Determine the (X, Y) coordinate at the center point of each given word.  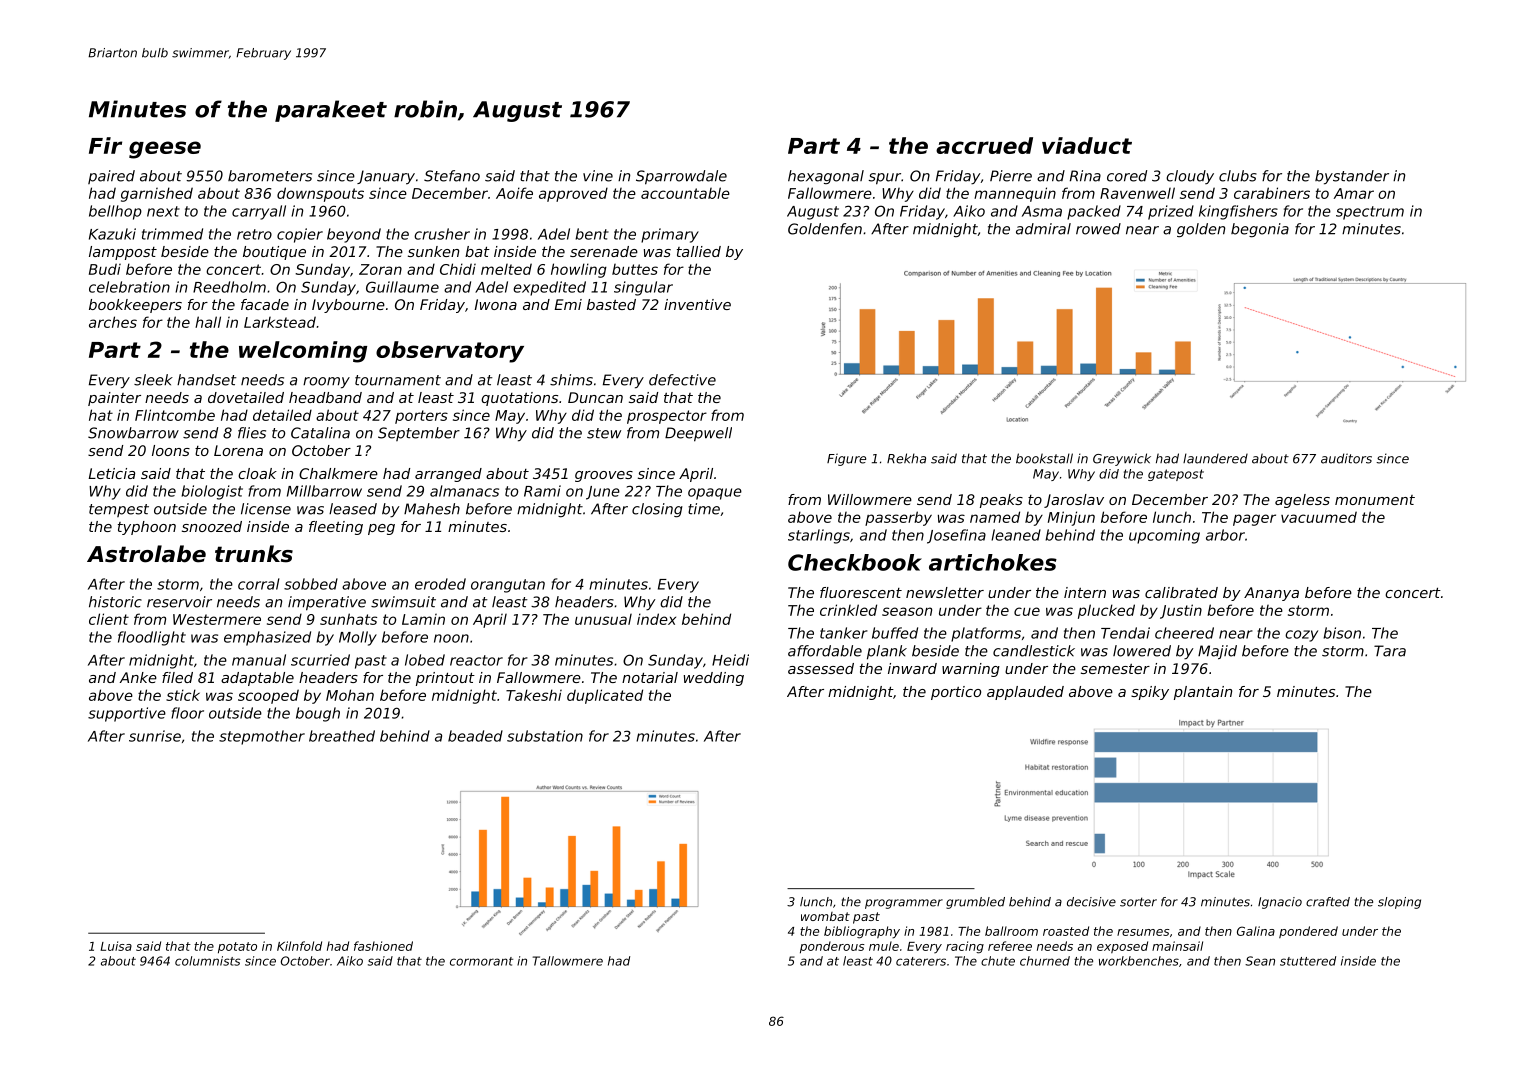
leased (353, 509)
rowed (1098, 229)
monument (1375, 500)
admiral (1043, 229)
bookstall (1044, 458)
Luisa (116, 946)
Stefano (452, 176)
